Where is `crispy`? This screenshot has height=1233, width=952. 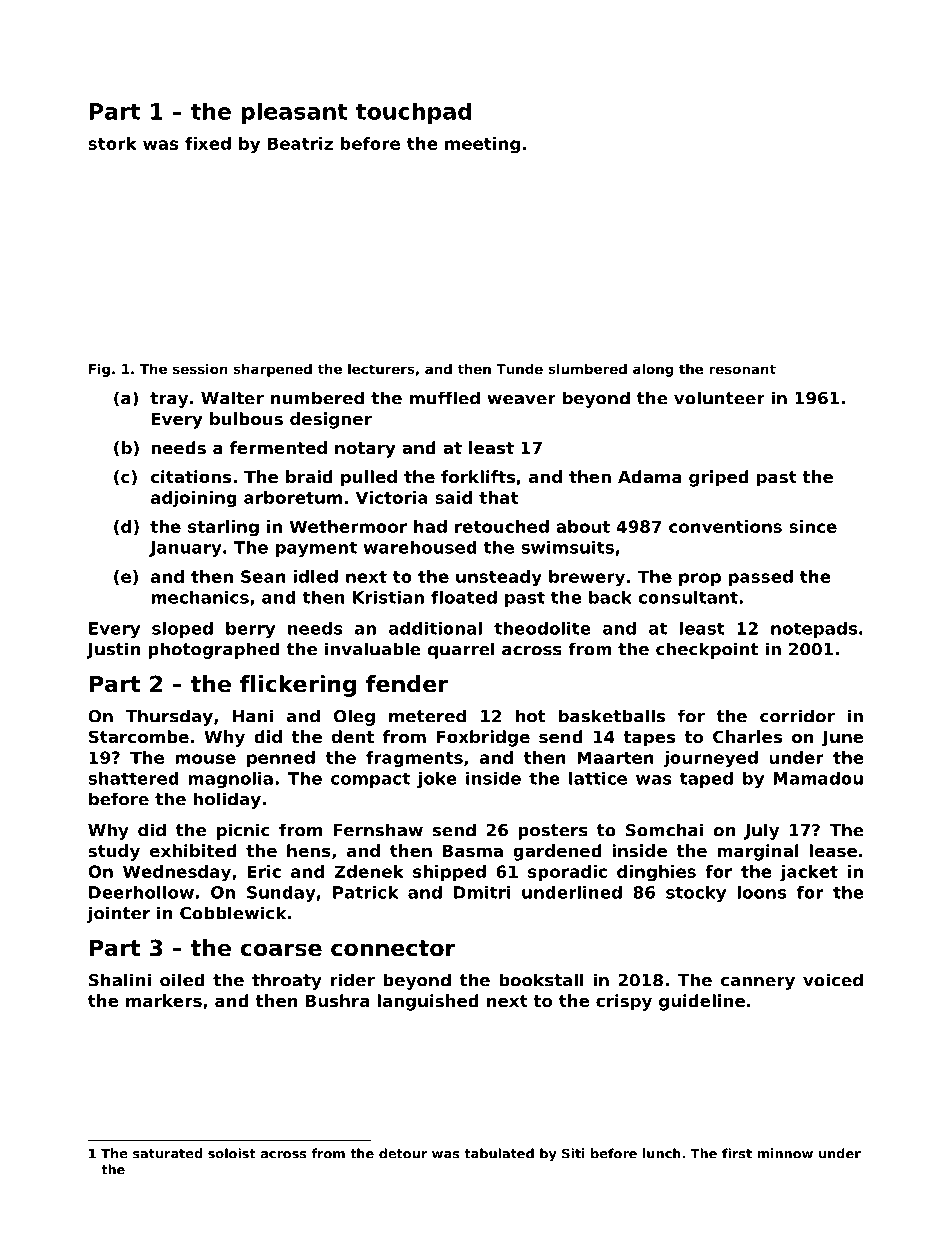 crispy is located at coordinates (624, 1002).
